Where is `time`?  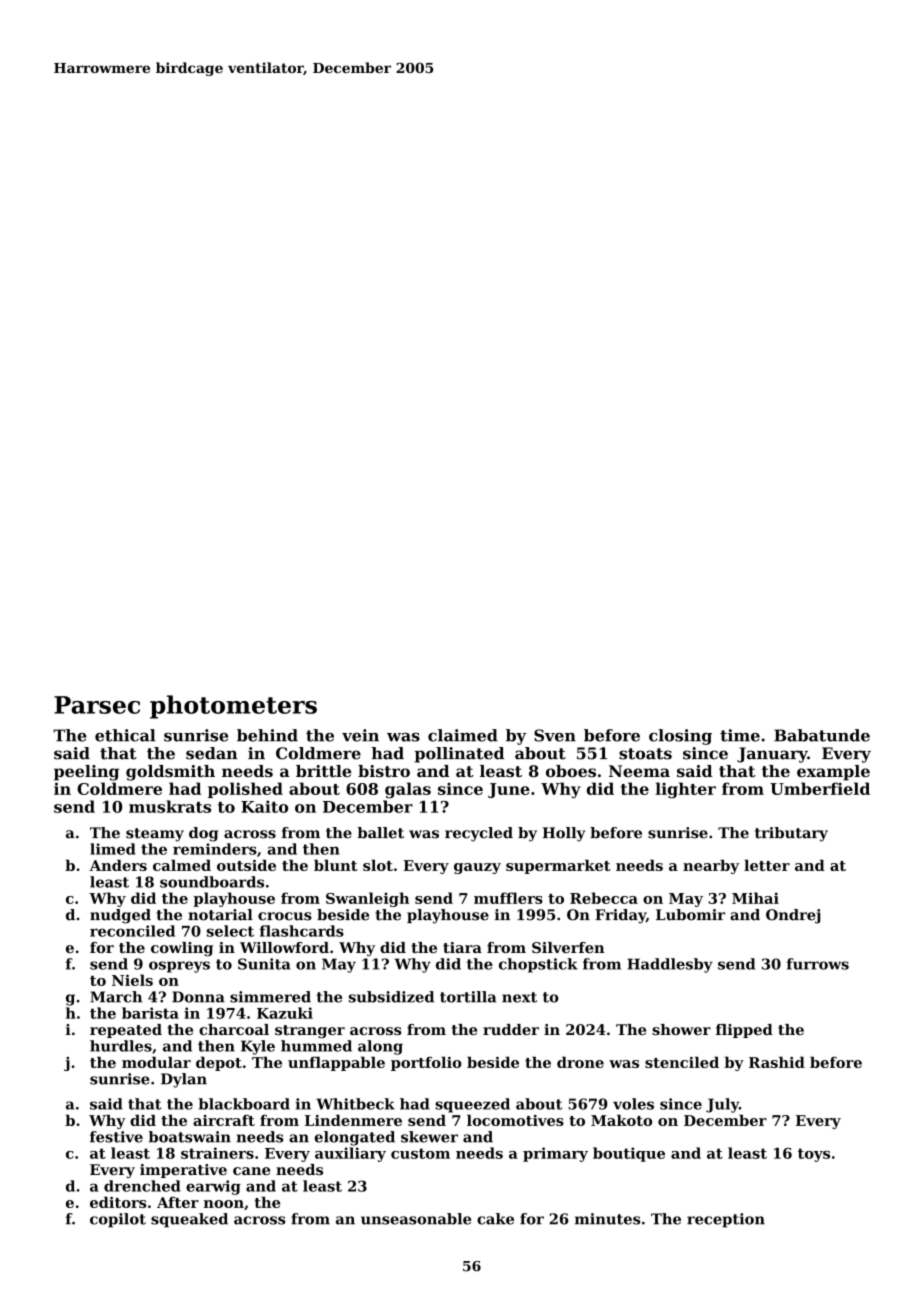
time is located at coordinates (740, 735).
